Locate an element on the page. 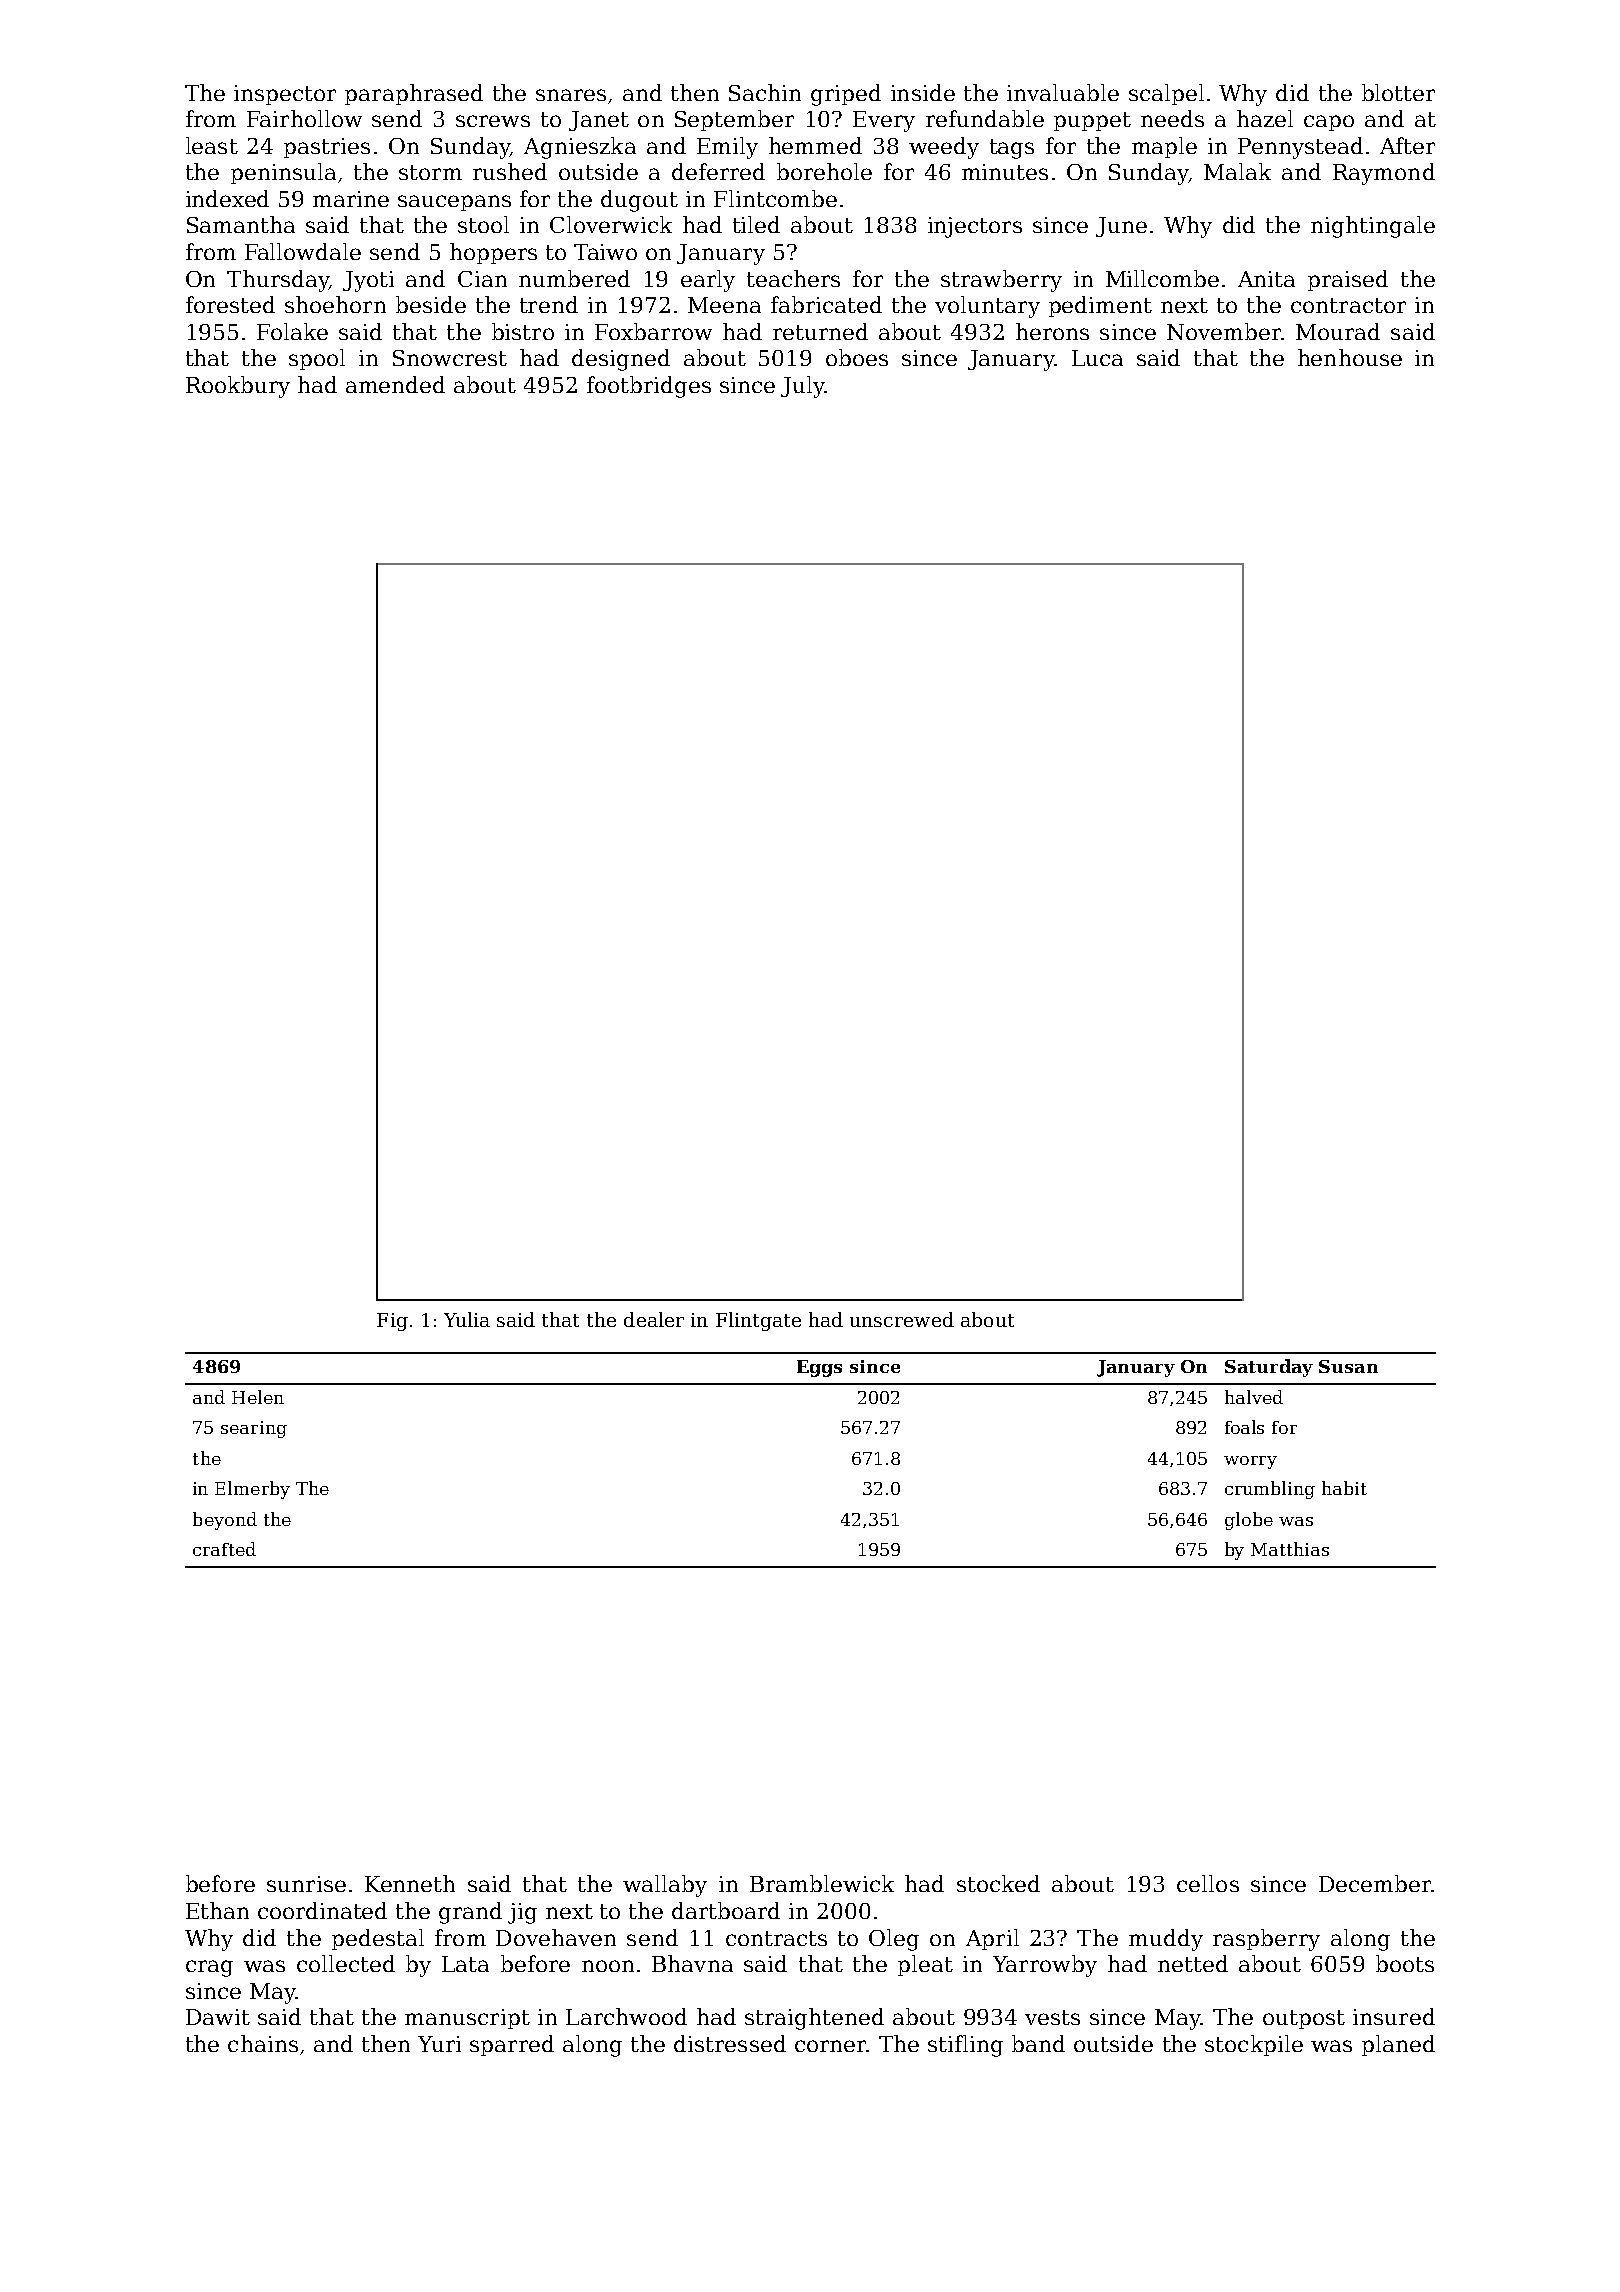 This document has height=2292, width=1620. halved is located at coordinates (1254, 1397).
